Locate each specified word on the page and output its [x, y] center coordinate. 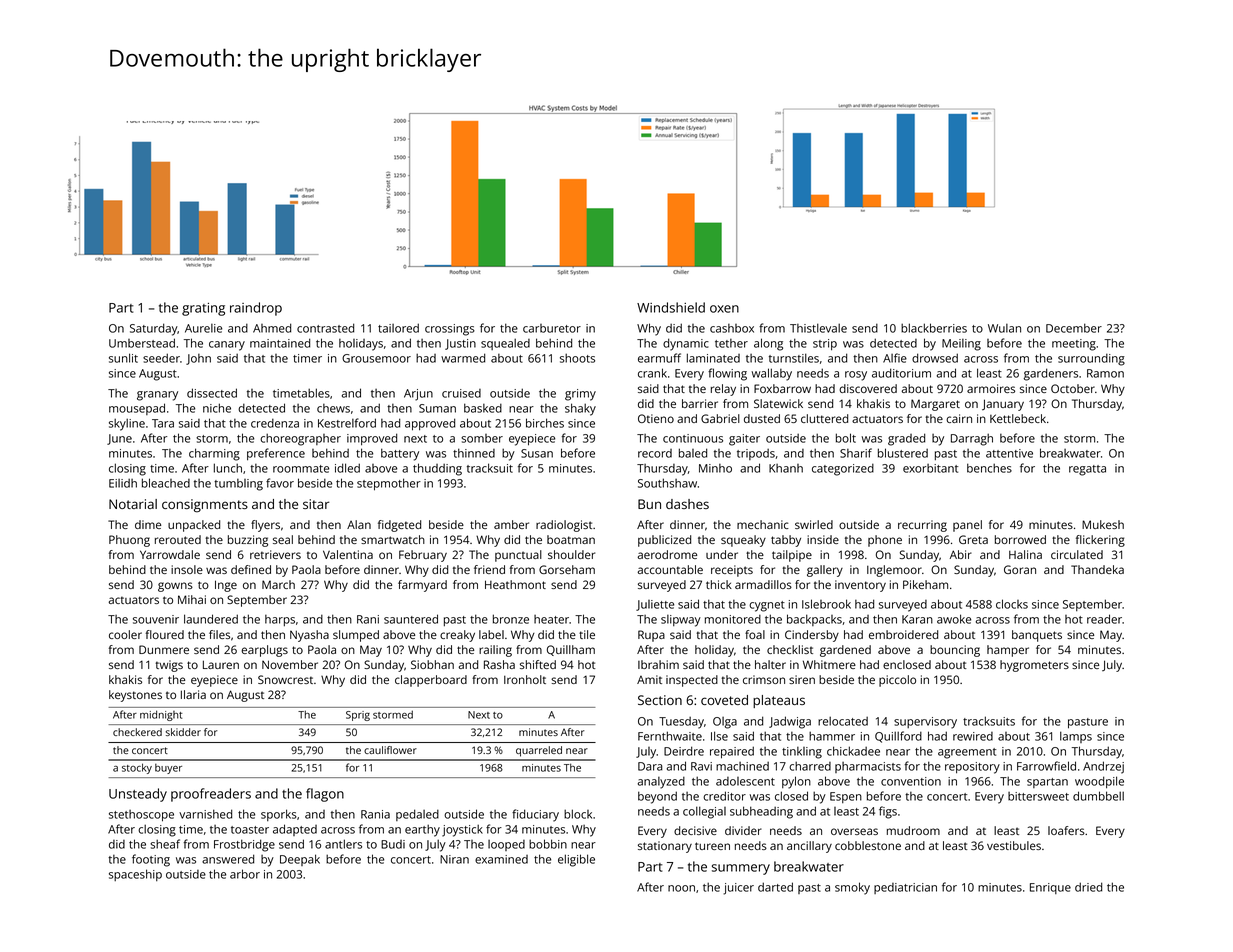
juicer [738, 889]
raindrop [256, 309]
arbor [245, 874]
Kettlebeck [1018, 418]
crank [652, 373]
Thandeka [1097, 569]
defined [251, 569]
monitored [733, 619]
